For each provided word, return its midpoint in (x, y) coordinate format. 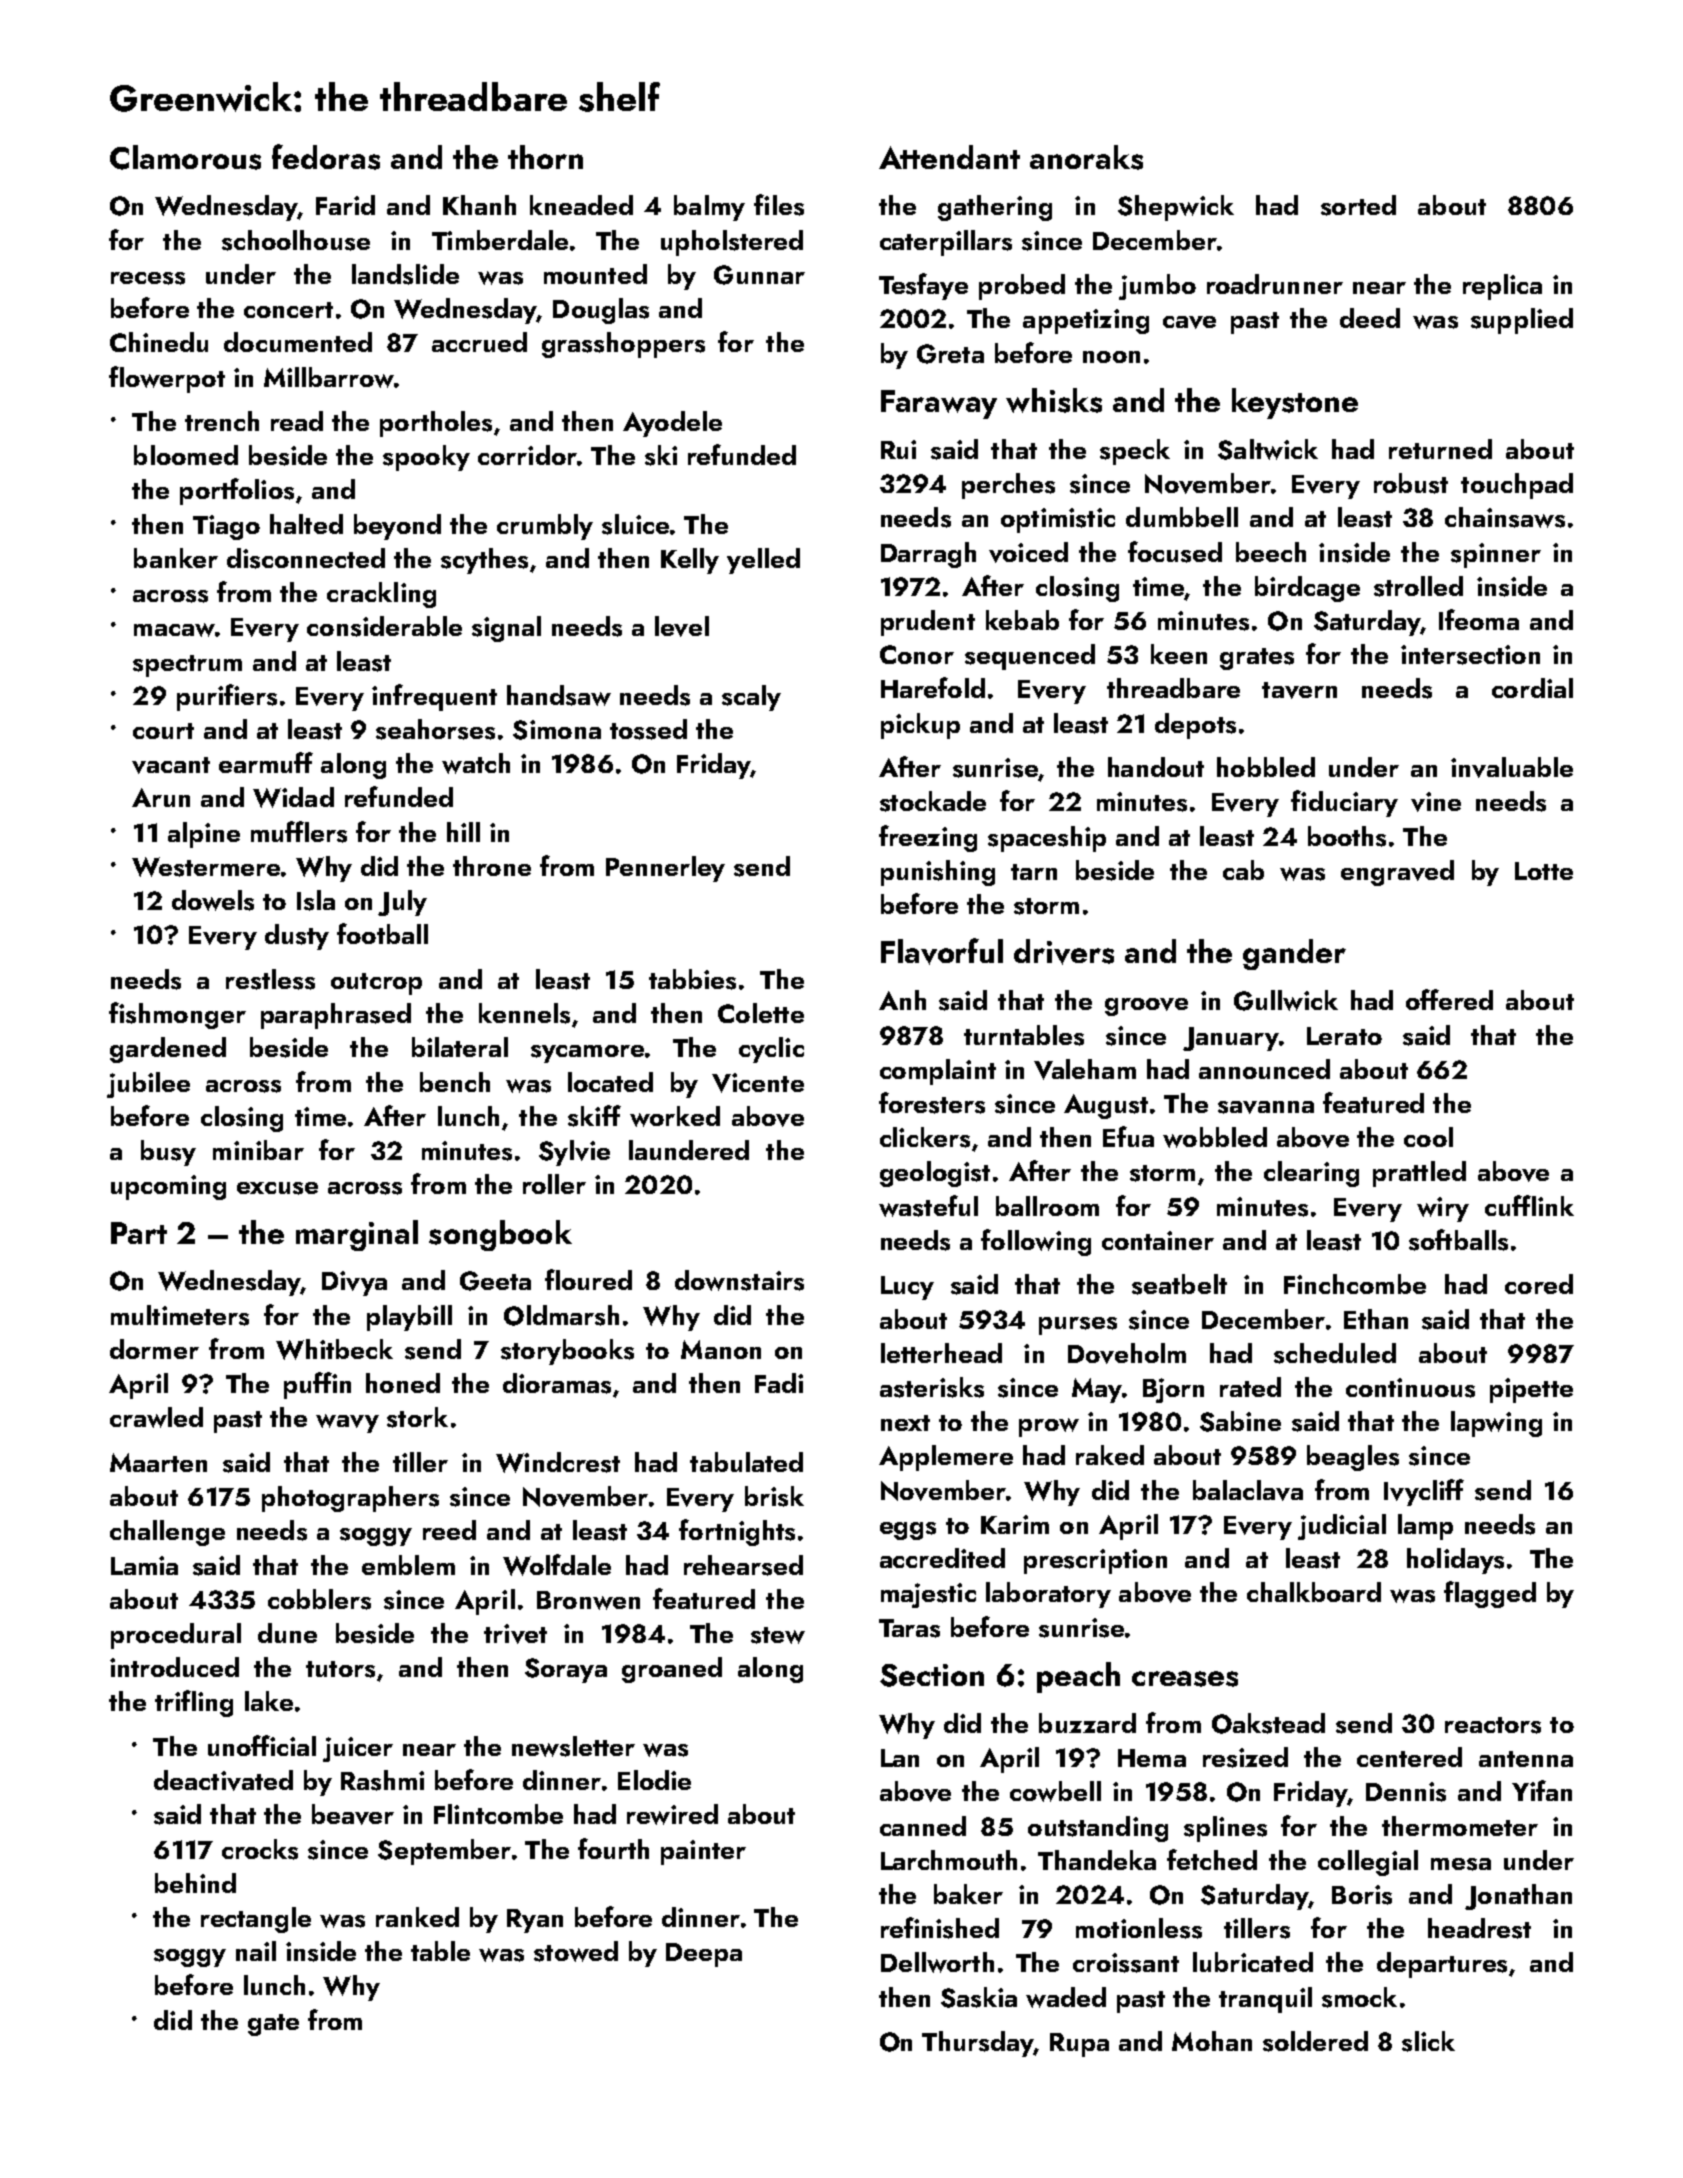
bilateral (460, 1047)
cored (1539, 1284)
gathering (995, 208)
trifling (194, 1703)
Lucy (907, 1288)
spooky (426, 458)
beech (1271, 552)
